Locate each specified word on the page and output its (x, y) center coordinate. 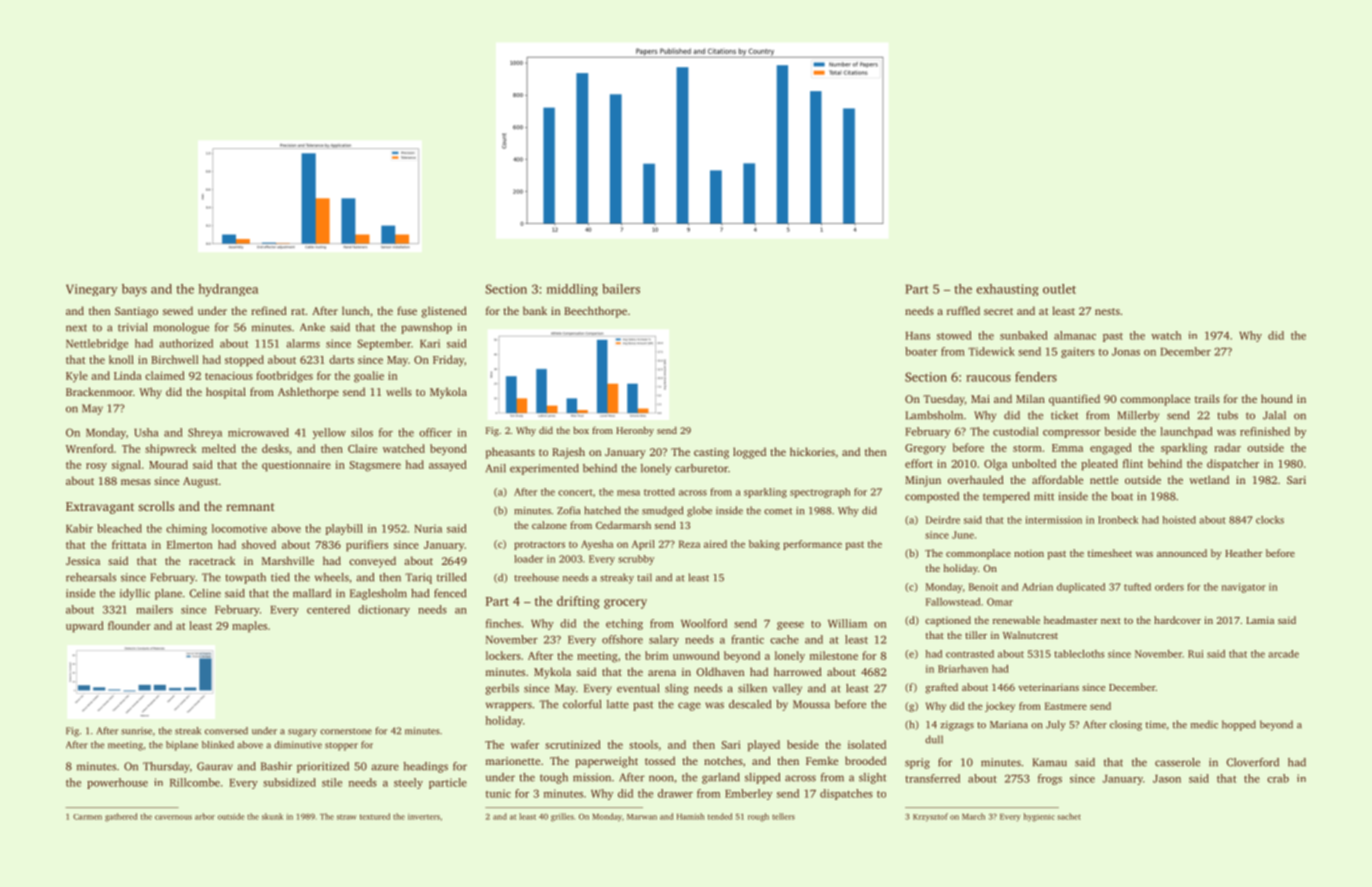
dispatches (846, 794)
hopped (1239, 725)
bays (134, 290)
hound (1277, 398)
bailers (621, 289)
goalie (369, 377)
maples (249, 627)
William (847, 623)
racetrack (212, 560)
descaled (750, 704)
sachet (1069, 816)
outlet (1059, 289)
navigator (1244, 588)
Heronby (635, 431)
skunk (272, 816)
